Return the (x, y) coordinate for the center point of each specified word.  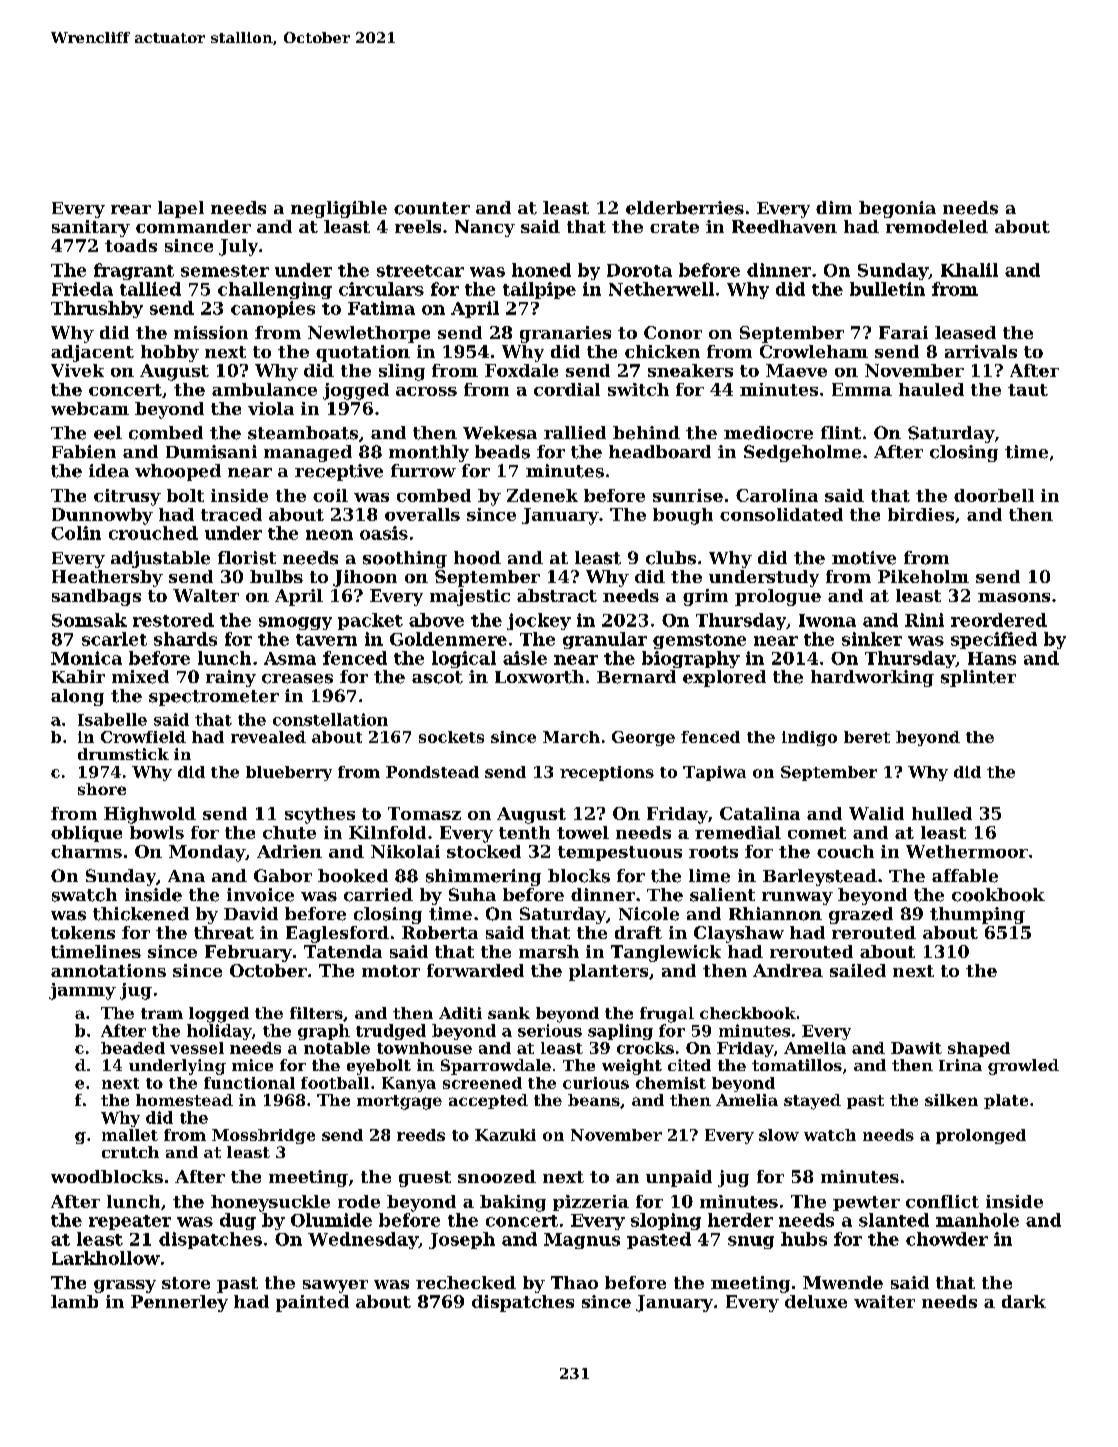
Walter (206, 595)
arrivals (981, 351)
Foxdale (521, 370)
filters (316, 1013)
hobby (170, 353)
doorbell (994, 495)
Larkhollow (106, 1258)
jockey (539, 621)
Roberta (440, 932)
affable (965, 876)
